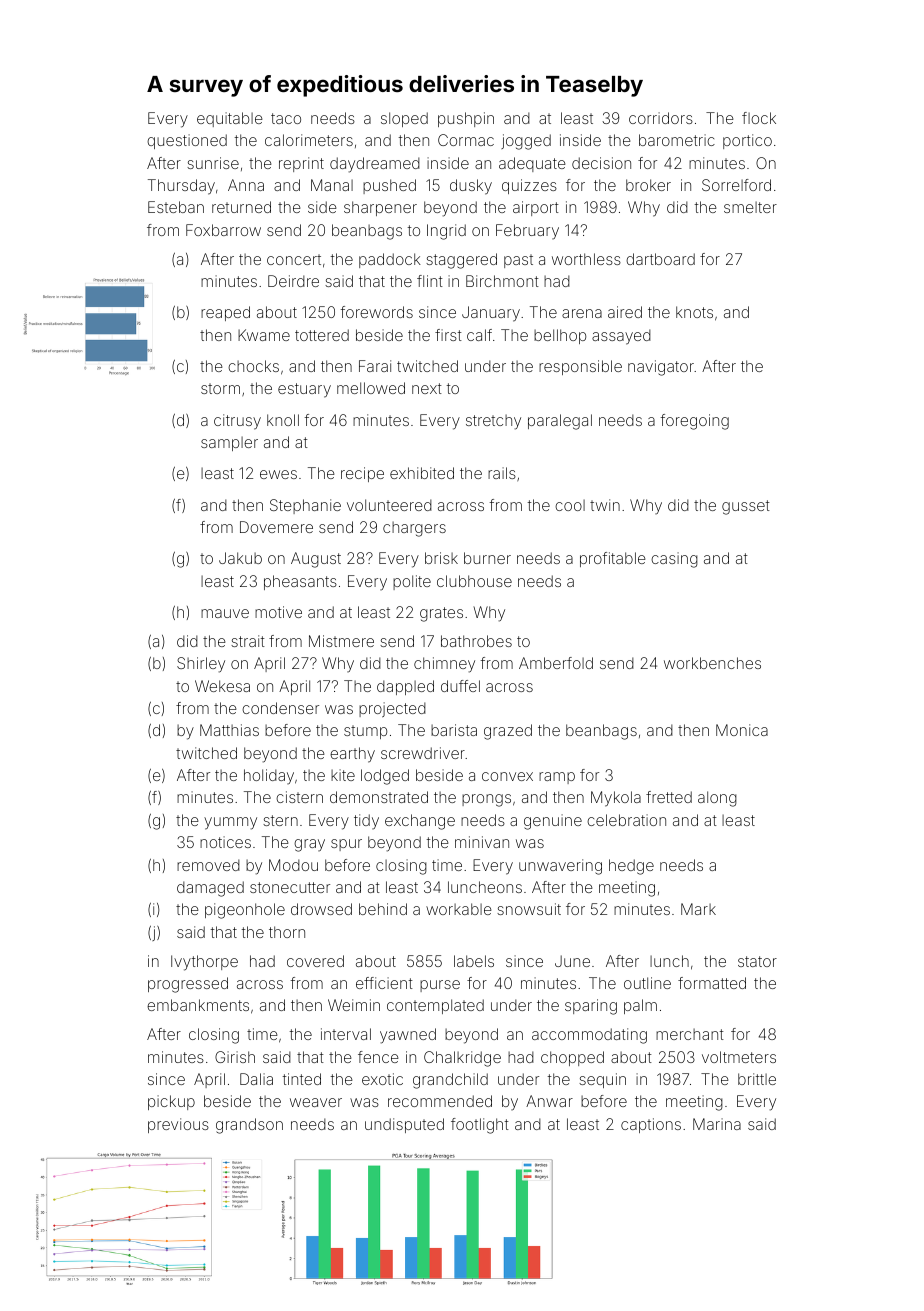 This screenshot has height=1311, width=924. I want to click on flock, so click(759, 118).
